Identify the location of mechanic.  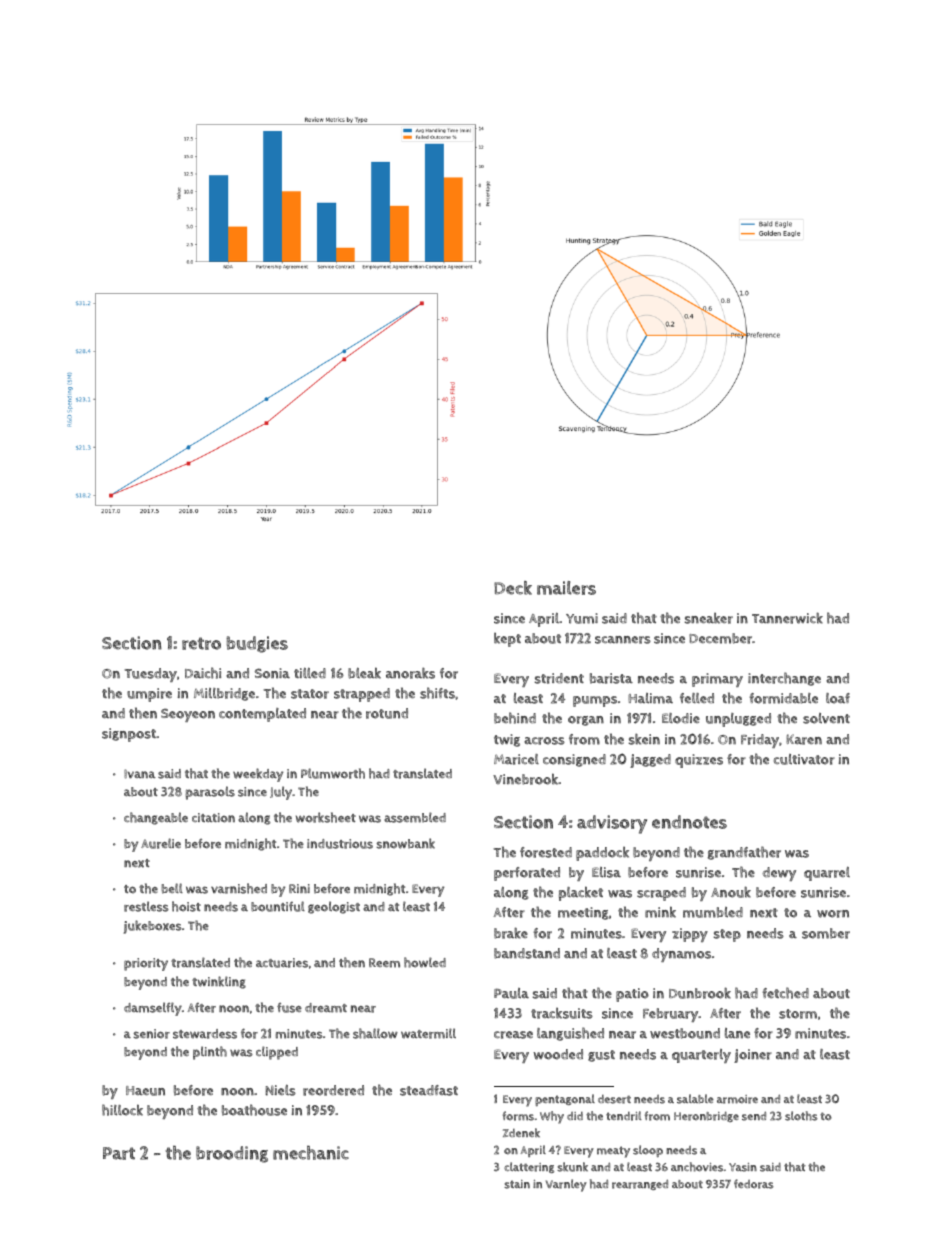
(311, 1153).
